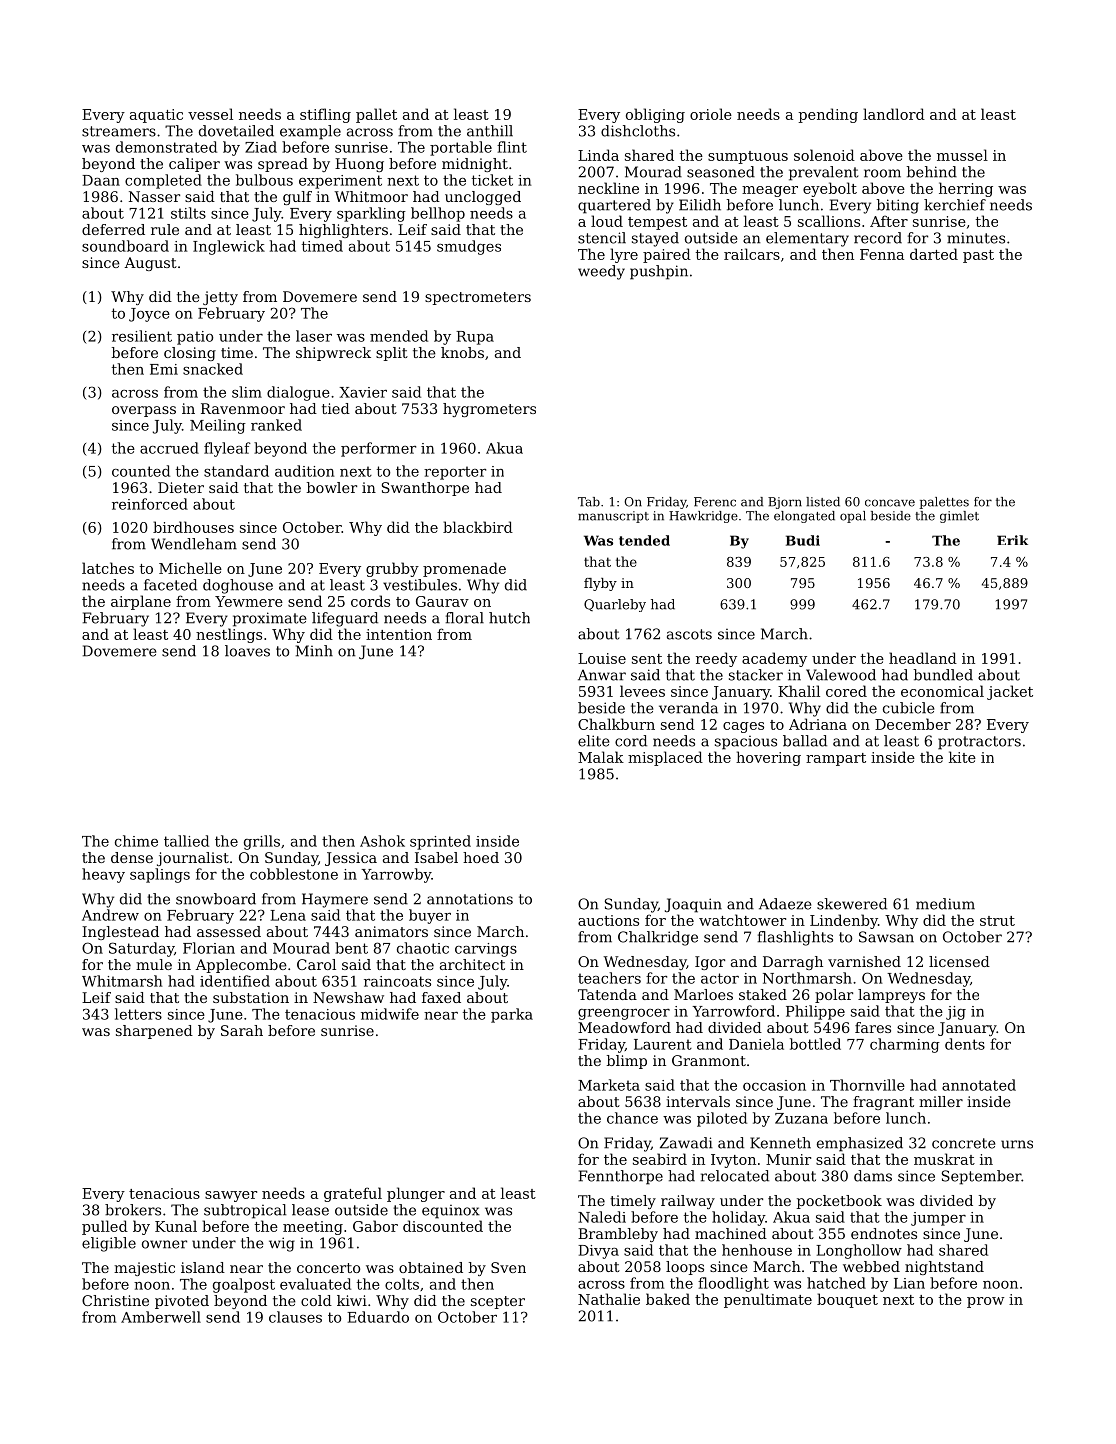 The height and width of the screenshot is (1444, 1116). What do you see at coordinates (105, 1227) in the screenshot?
I see `pulled` at bounding box center [105, 1227].
